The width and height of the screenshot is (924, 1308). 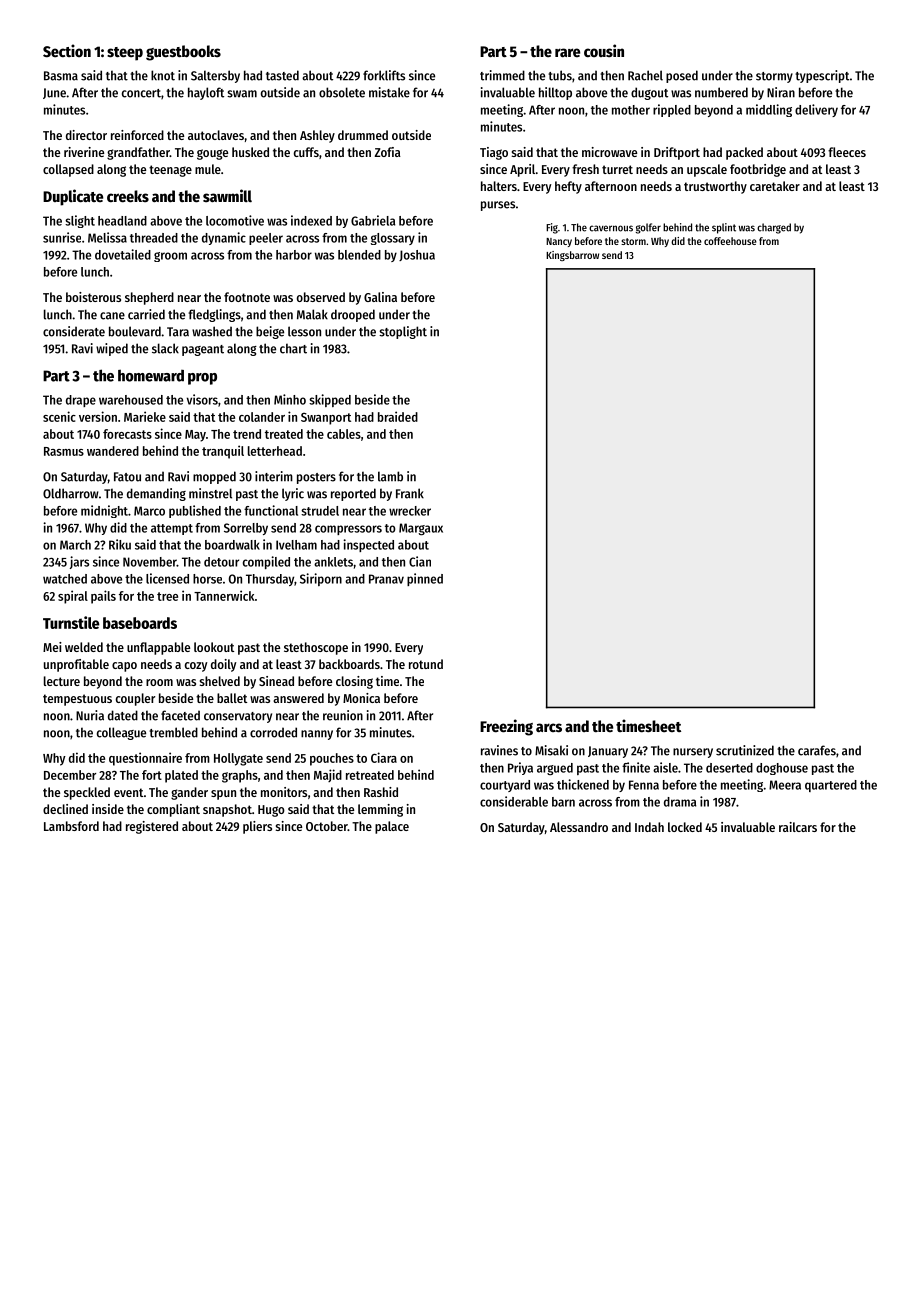 I want to click on registered, so click(x=152, y=827).
